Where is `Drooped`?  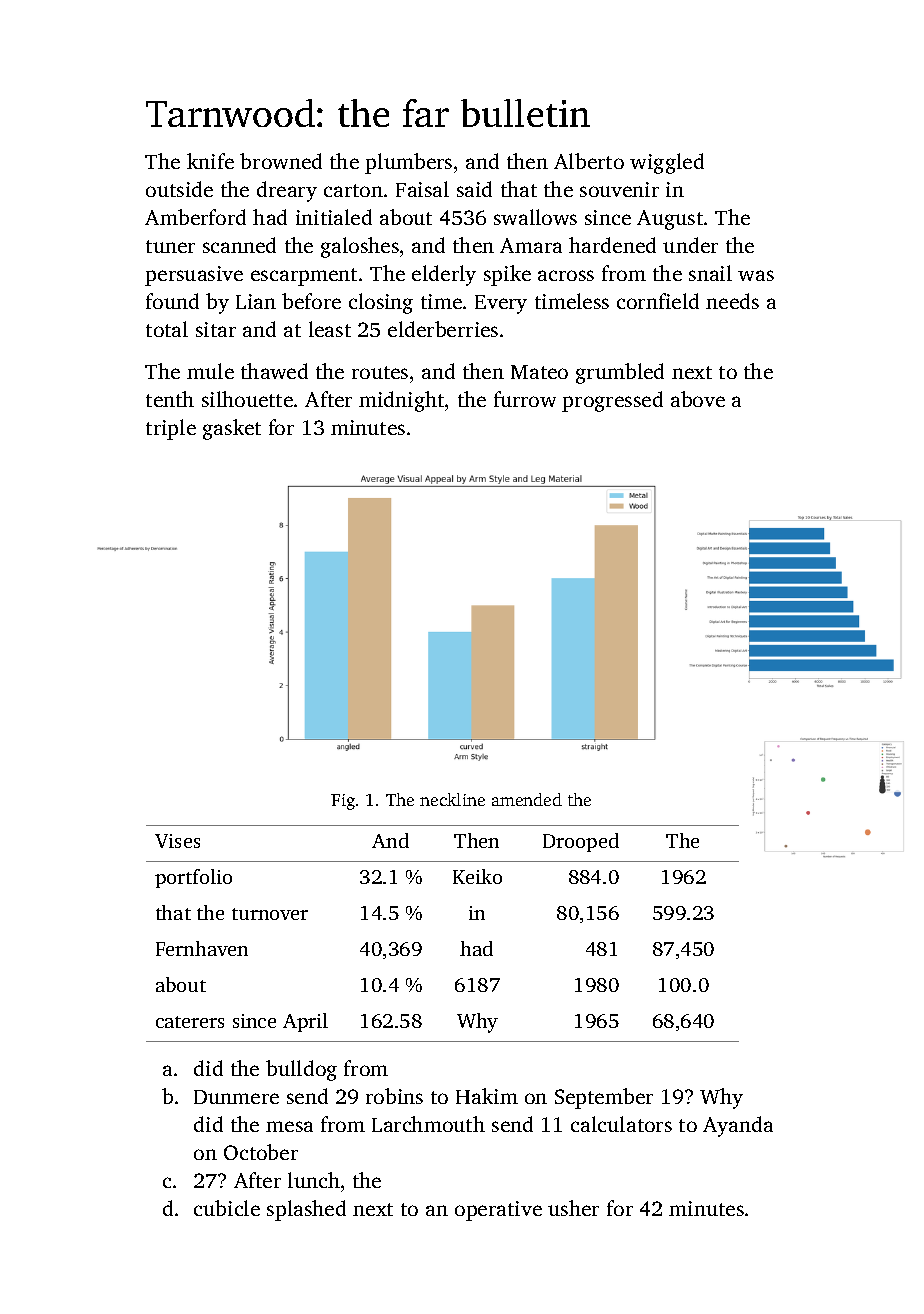
Drooped is located at coordinates (581, 842).
